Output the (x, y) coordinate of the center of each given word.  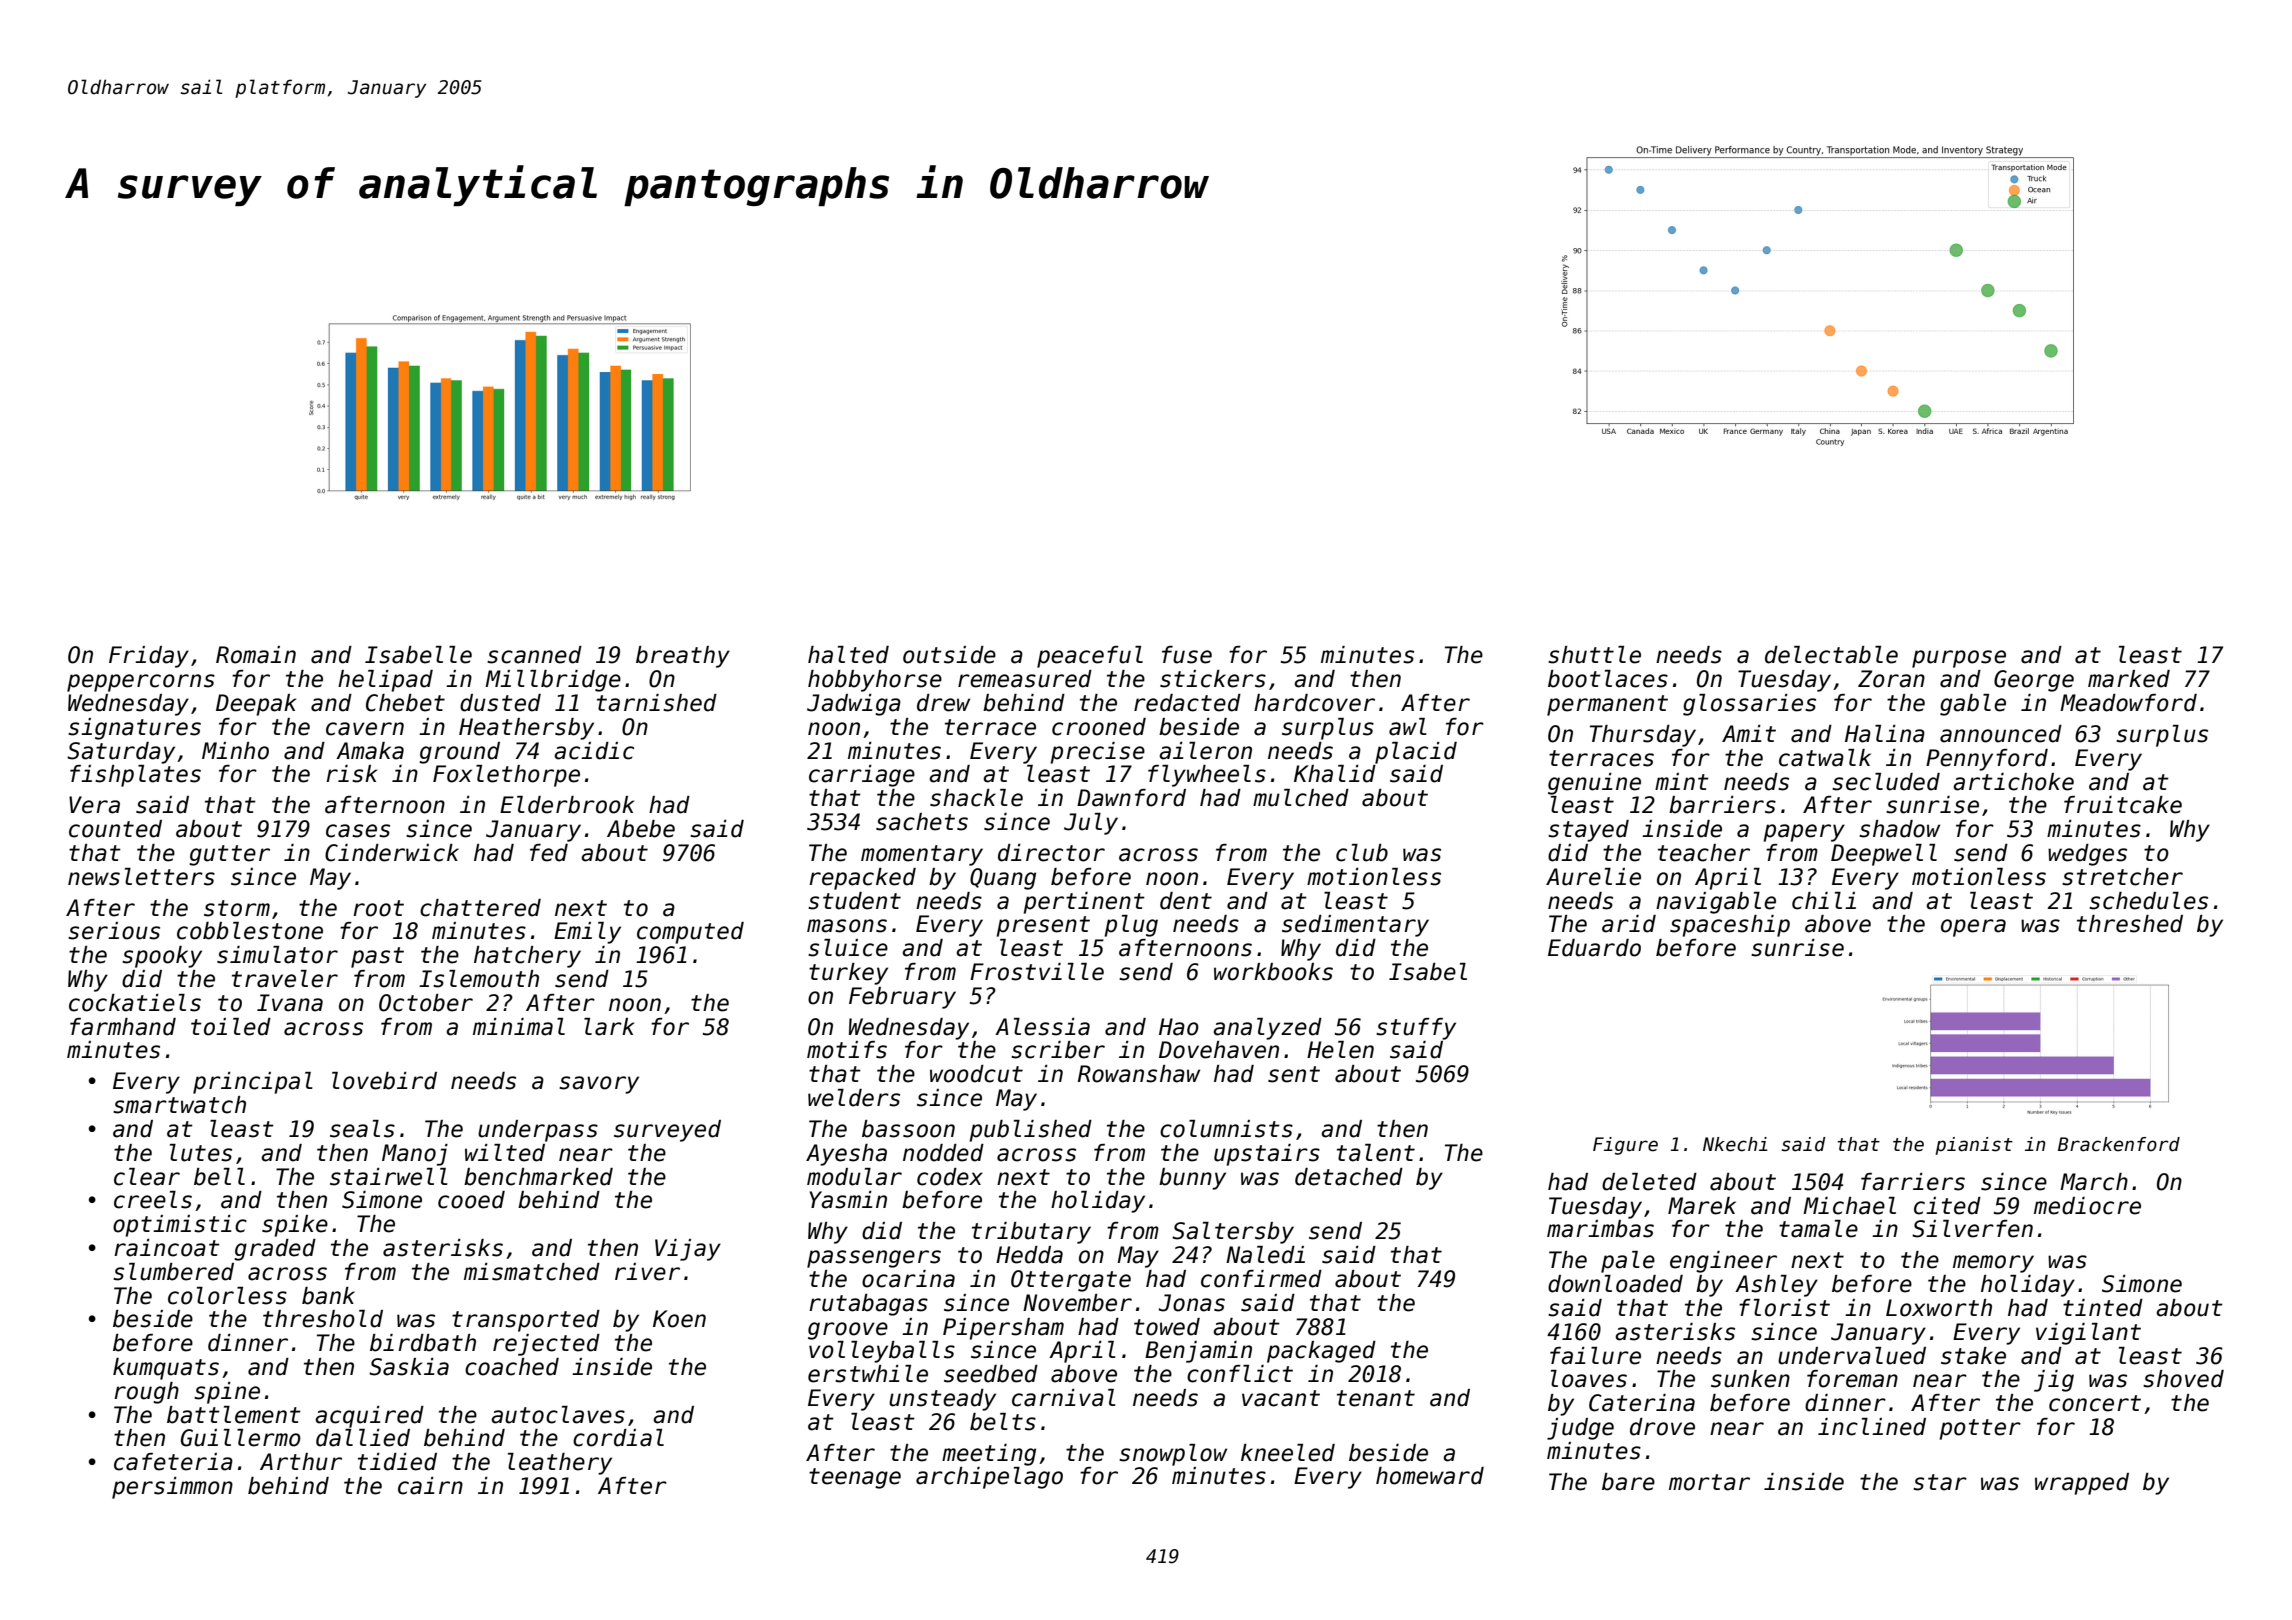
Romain (256, 655)
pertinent (1084, 903)
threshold (323, 1319)
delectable (1831, 655)
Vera (94, 805)
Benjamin (1198, 1352)
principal (253, 1083)
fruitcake (2123, 805)
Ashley (1776, 1286)
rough (146, 1393)
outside (949, 655)
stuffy (1416, 1029)
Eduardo (1594, 948)
